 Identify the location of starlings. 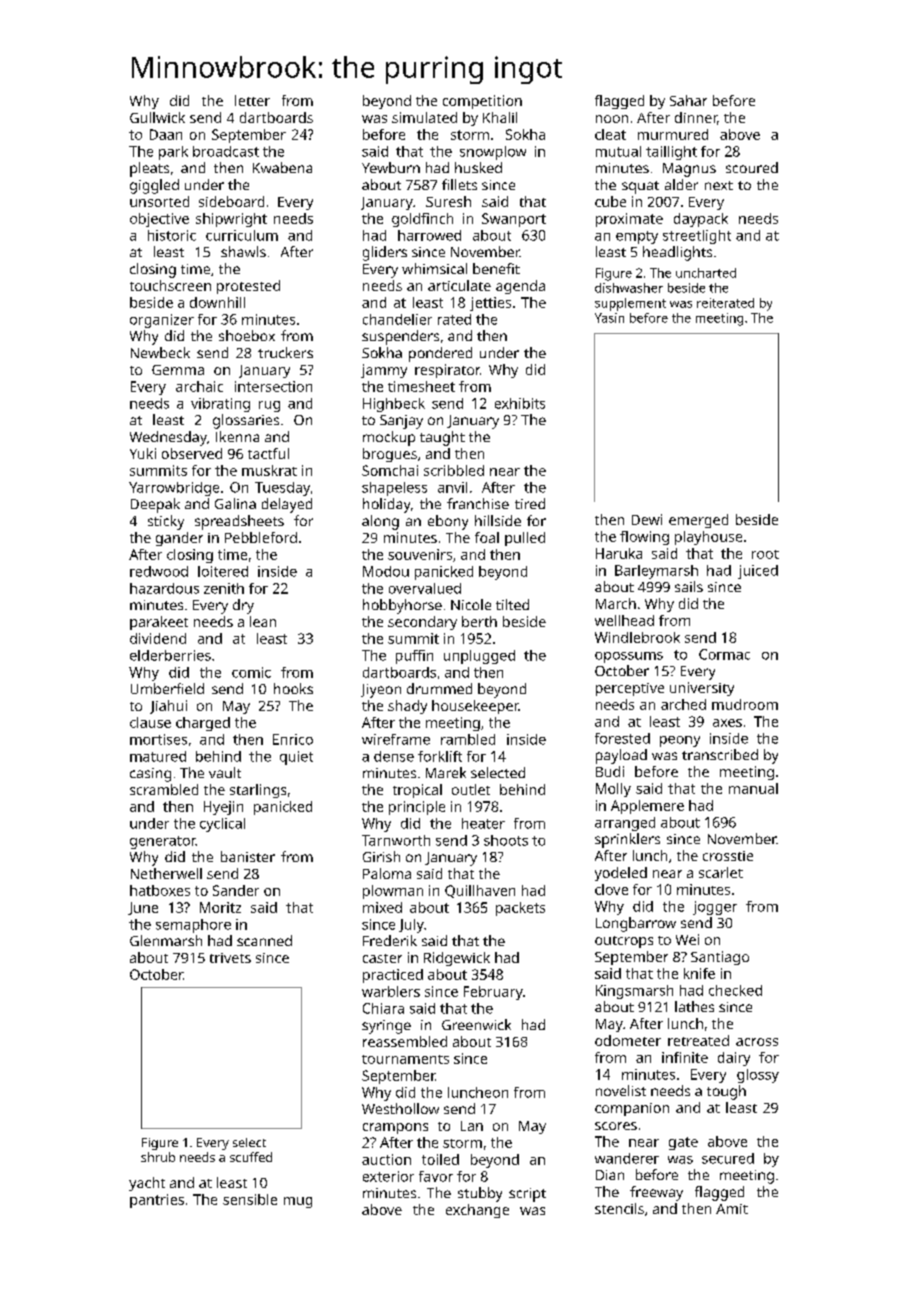
(258, 791).
